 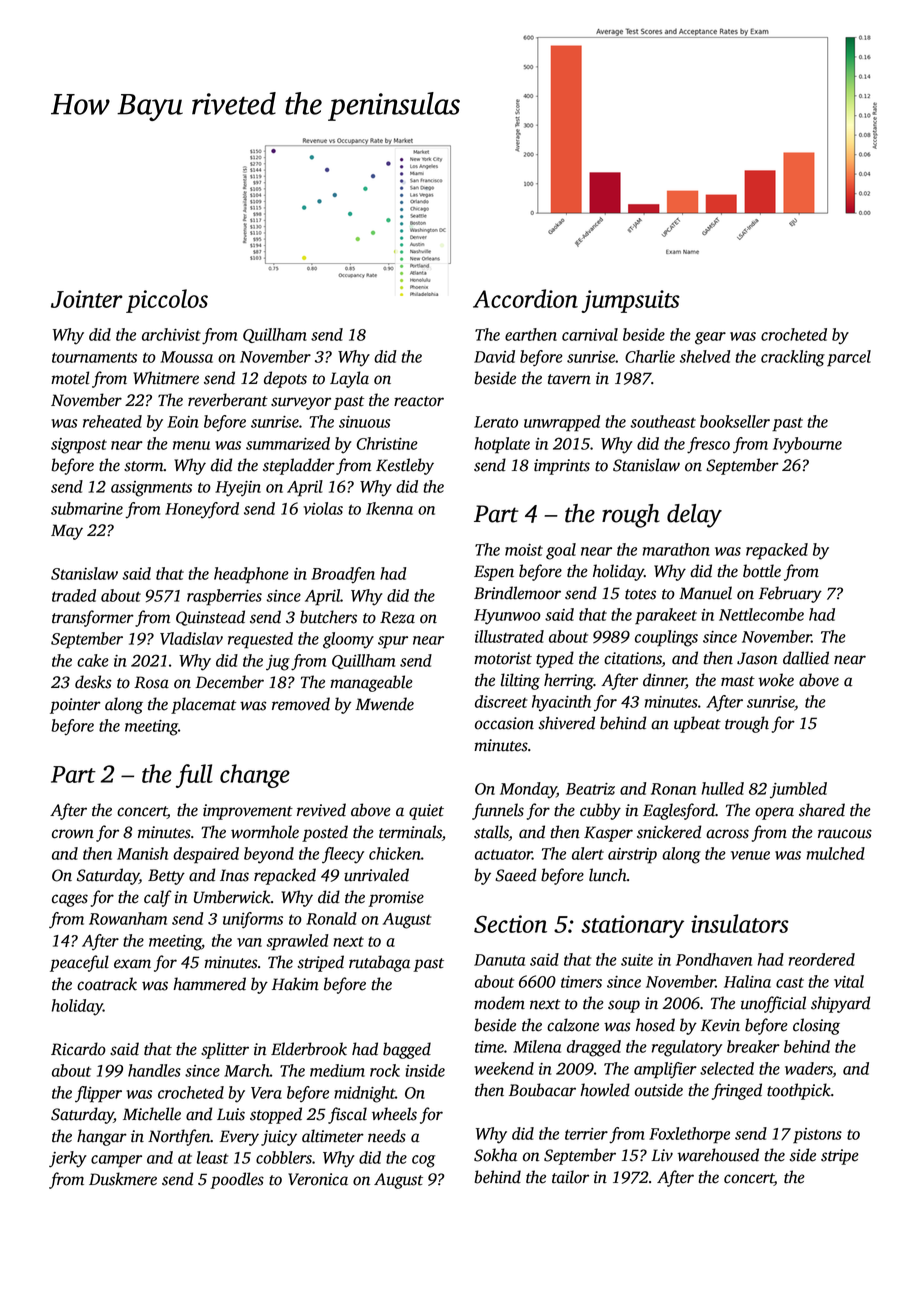 What do you see at coordinates (379, 963) in the screenshot?
I see `rutabaga` at bounding box center [379, 963].
